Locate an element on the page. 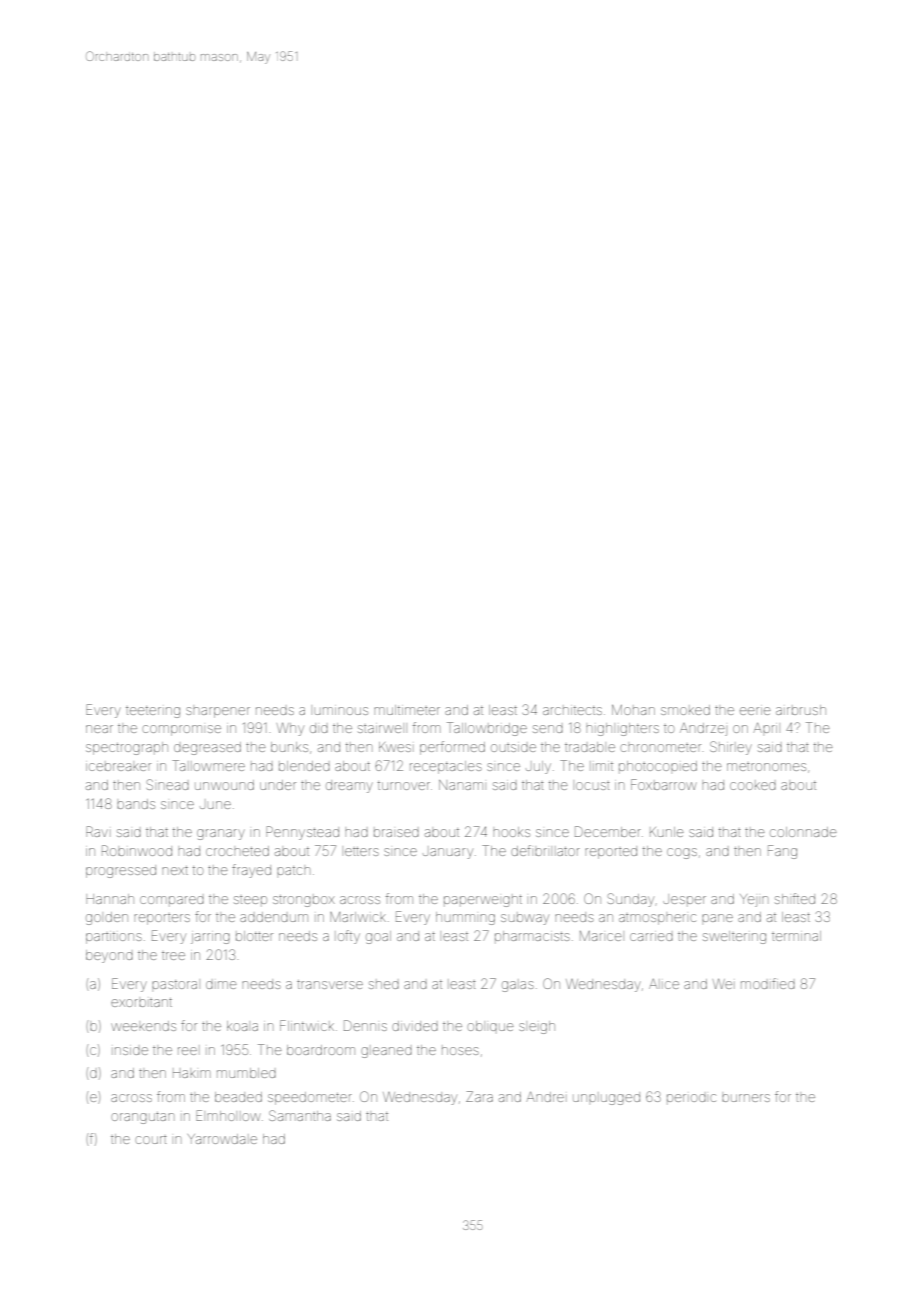  metronomes is located at coordinates (766, 767).
